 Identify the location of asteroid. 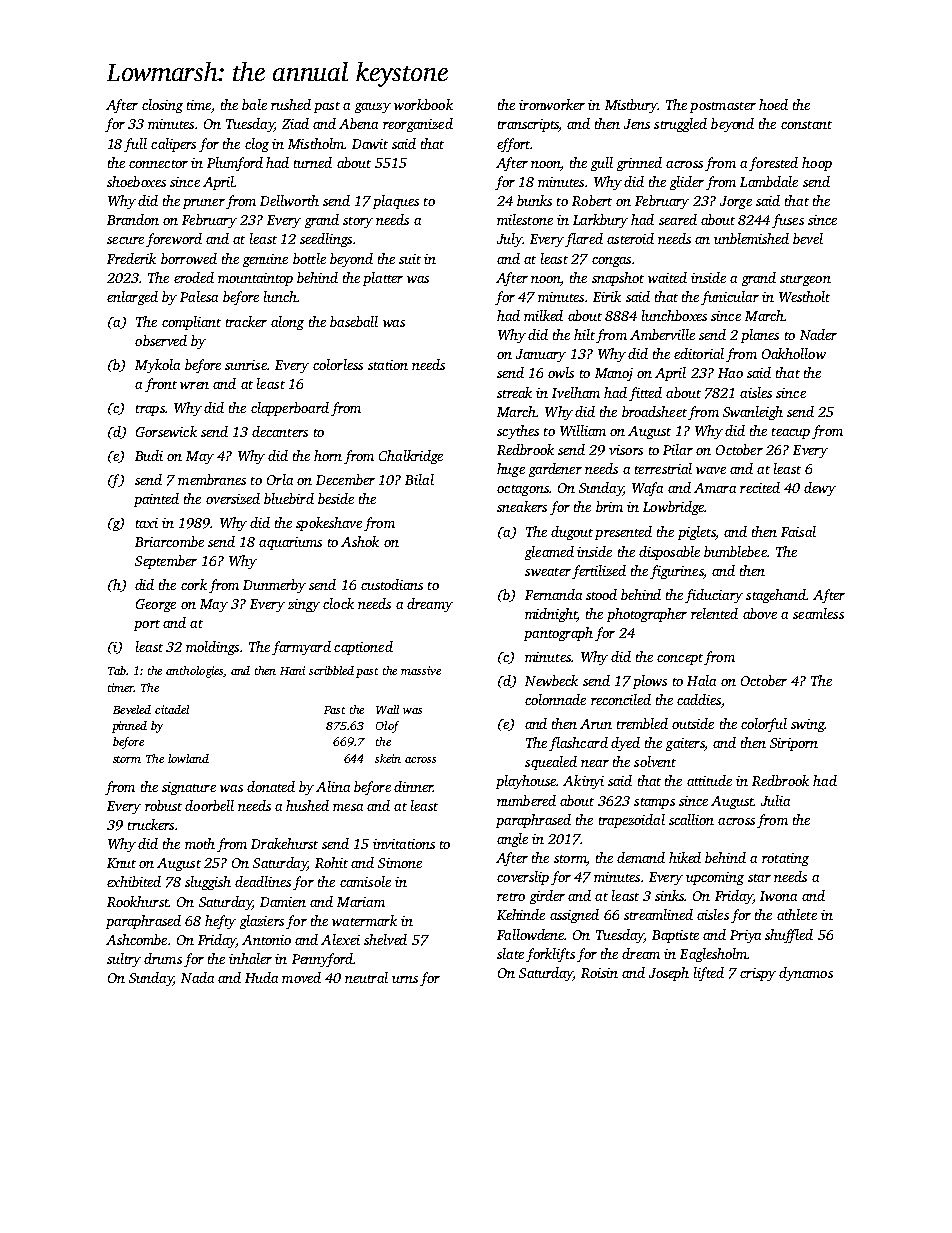
(630, 238).
